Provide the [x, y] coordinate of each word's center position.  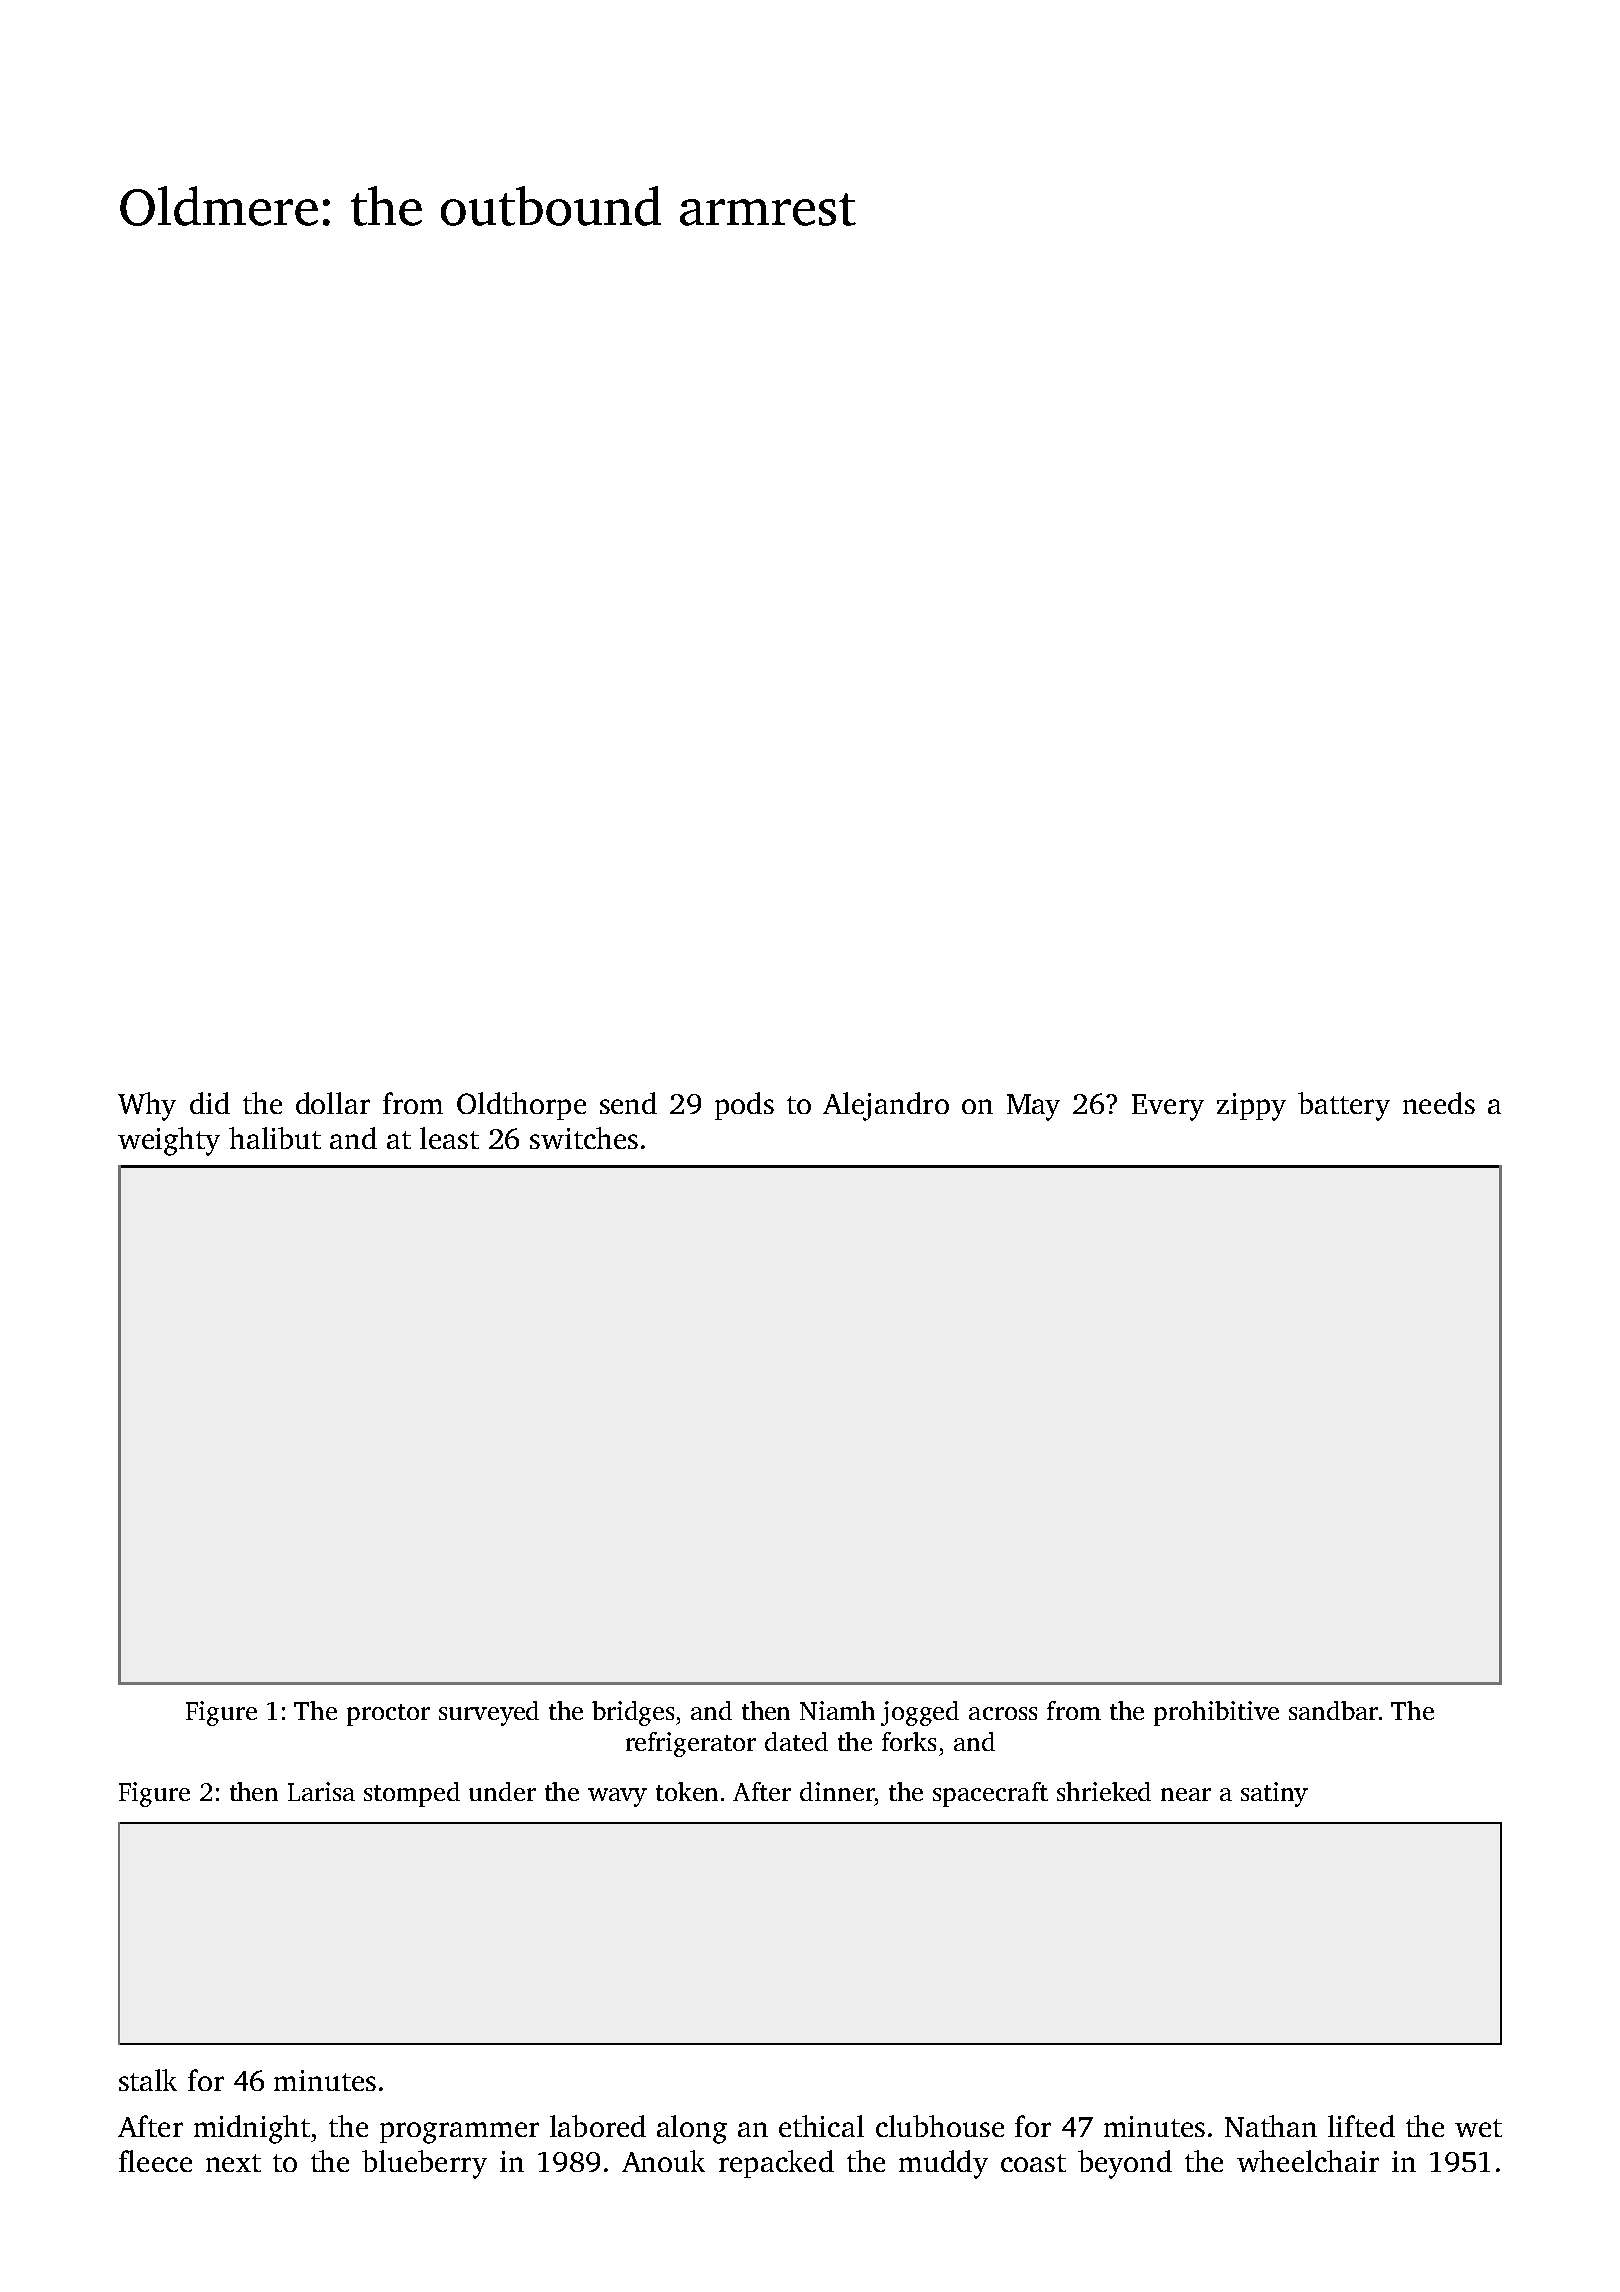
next [233, 2163]
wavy [617, 1797]
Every [1168, 1107]
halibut [275, 1138]
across [1003, 1713]
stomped [412, 1794]
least [449, 1138]
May [1033, 1107]
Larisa [321, 1791]
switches [584, 1138]
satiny [1274, 1794]
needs [1439, 1103]
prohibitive [1216, 1713]
